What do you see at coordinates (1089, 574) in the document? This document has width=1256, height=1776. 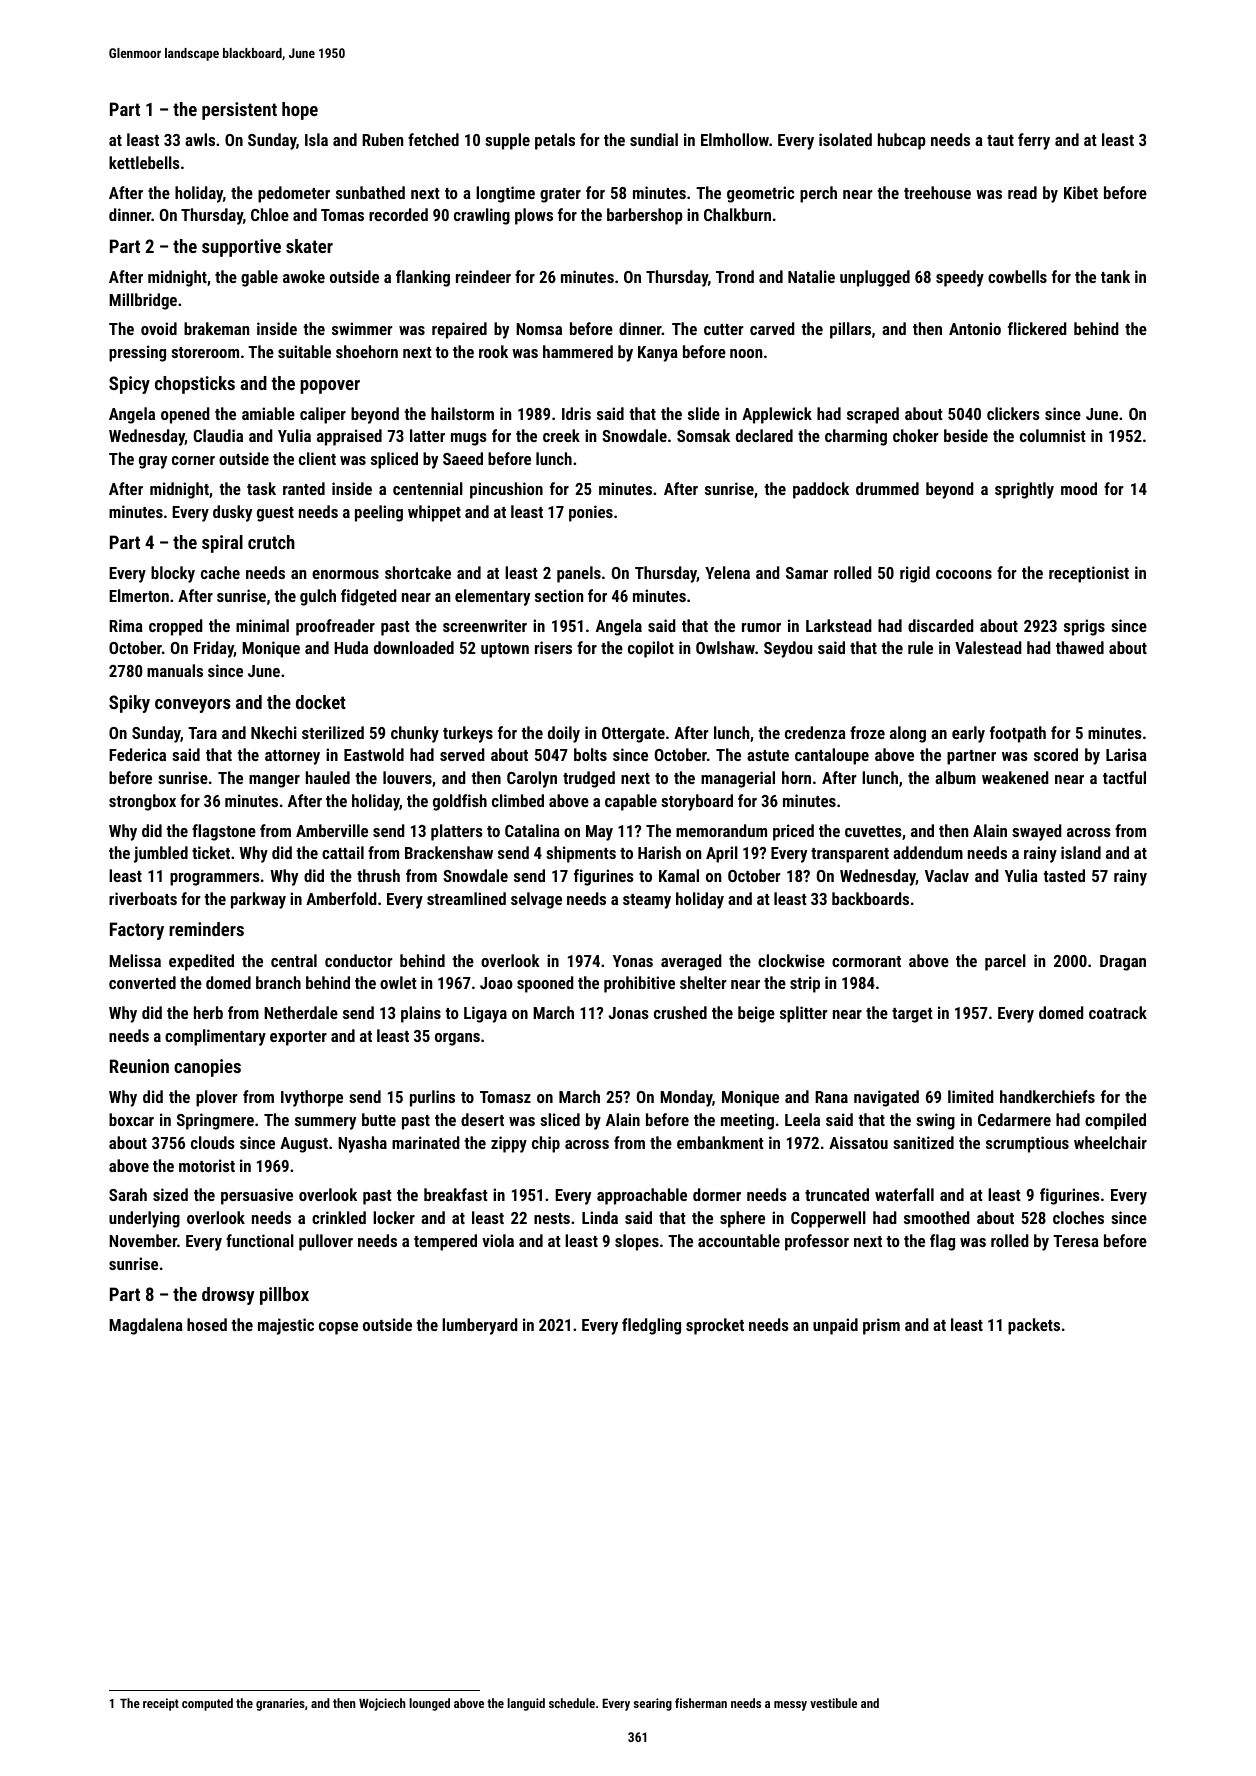 I see `receptionist` at bounding box center [1089, 574].
